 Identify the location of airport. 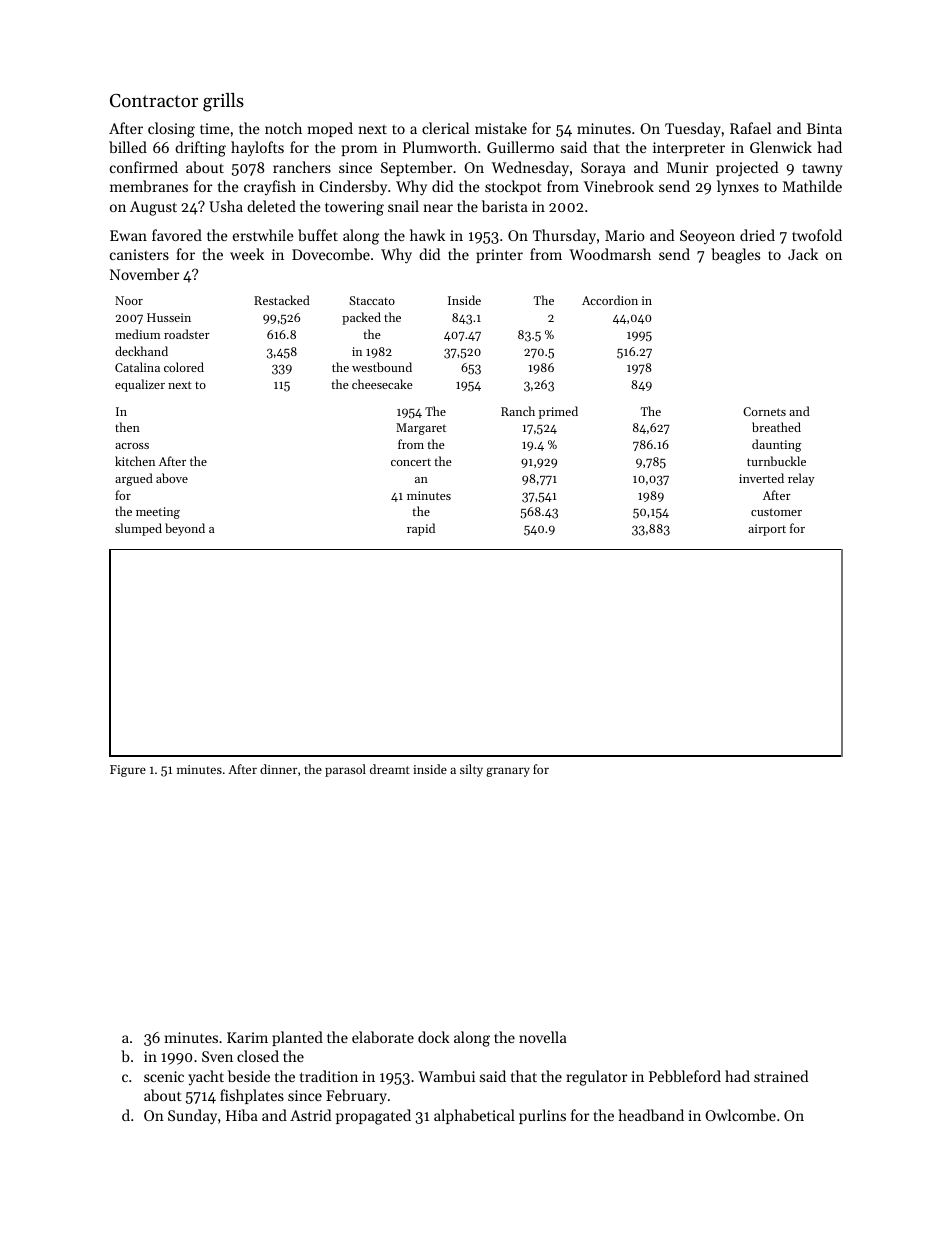
(767, 530).
